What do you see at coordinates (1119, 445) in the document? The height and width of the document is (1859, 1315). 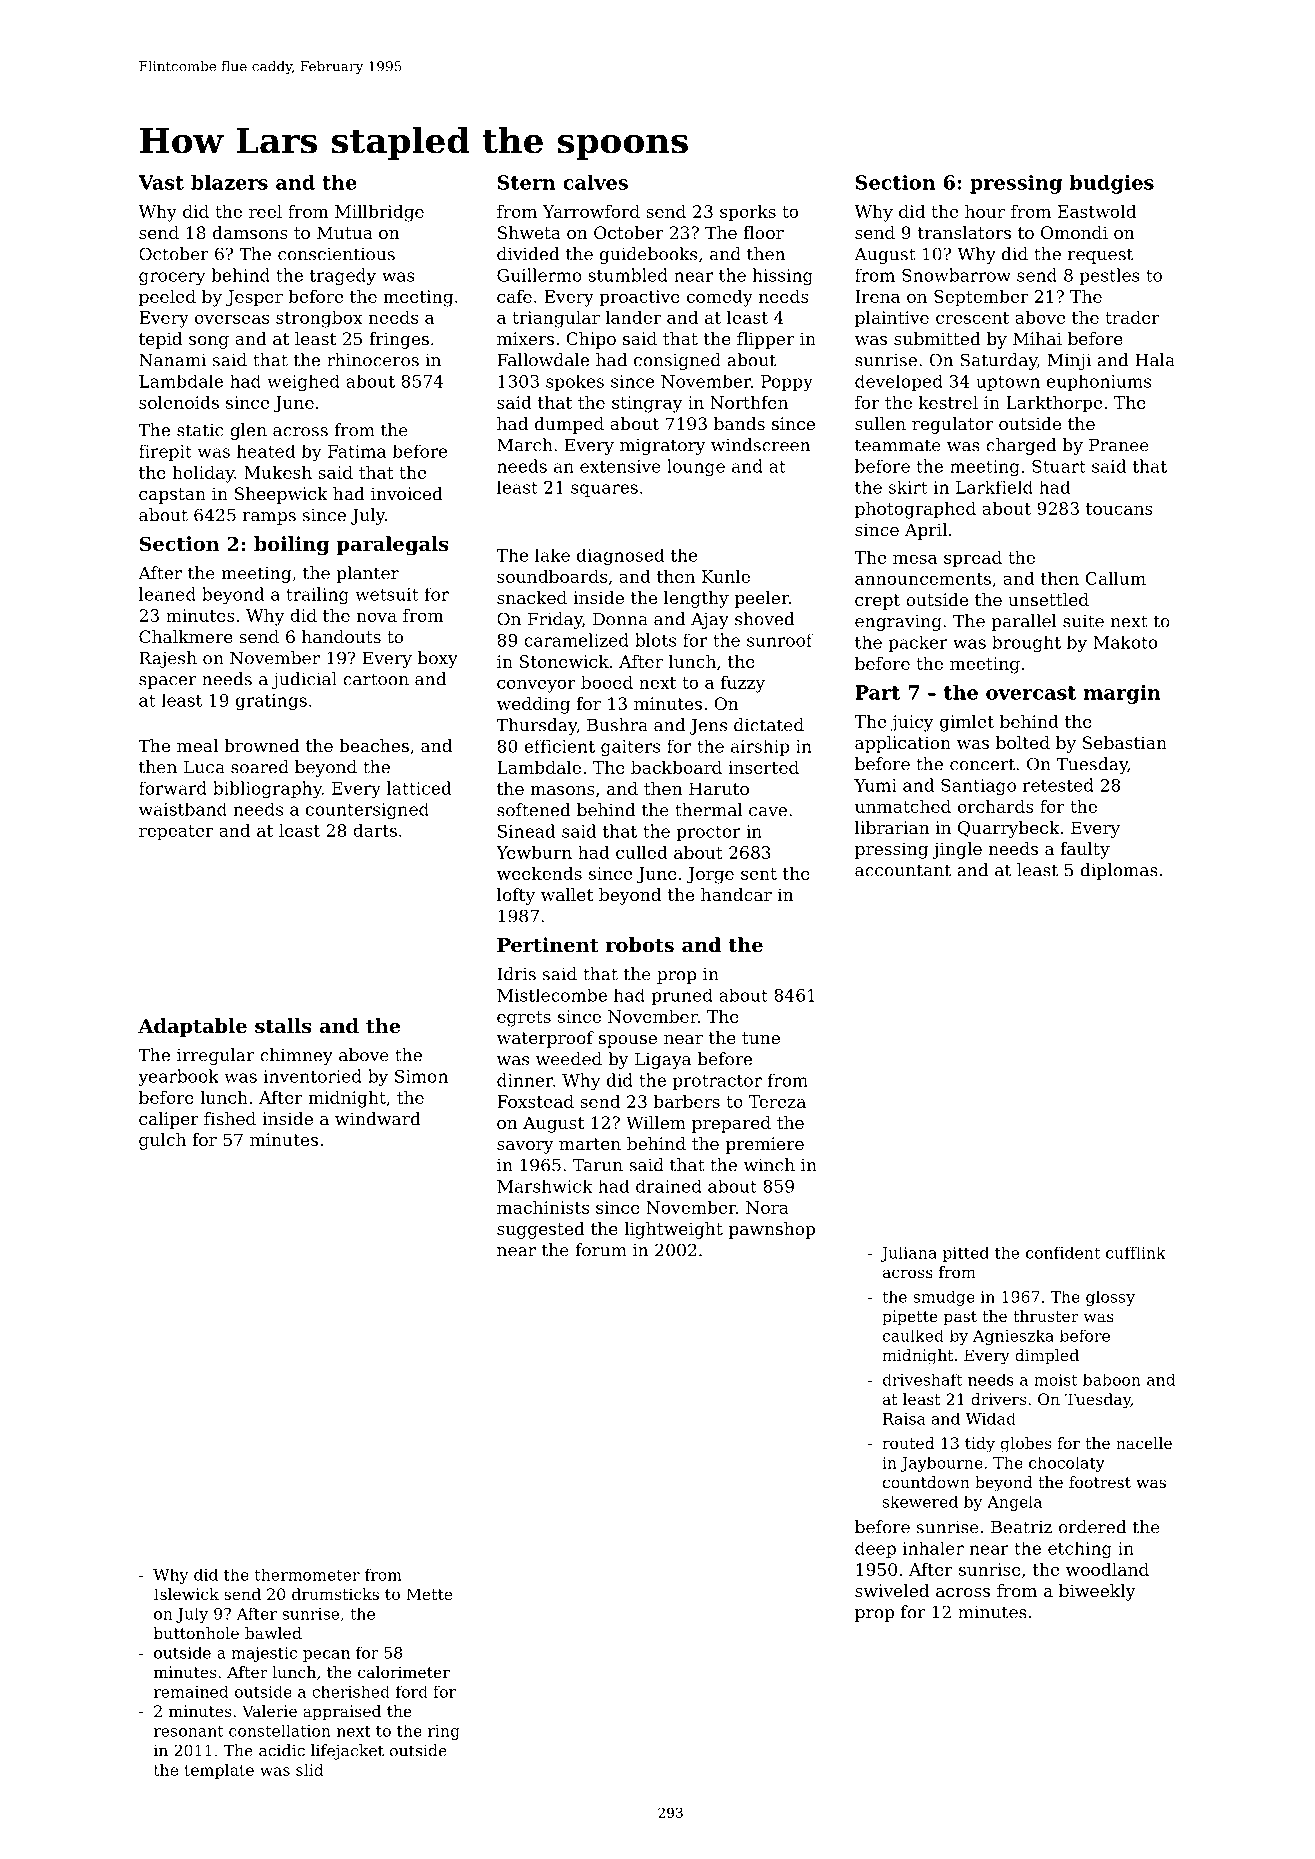 I see `Pranee` at bounding box center [1119, 445].
